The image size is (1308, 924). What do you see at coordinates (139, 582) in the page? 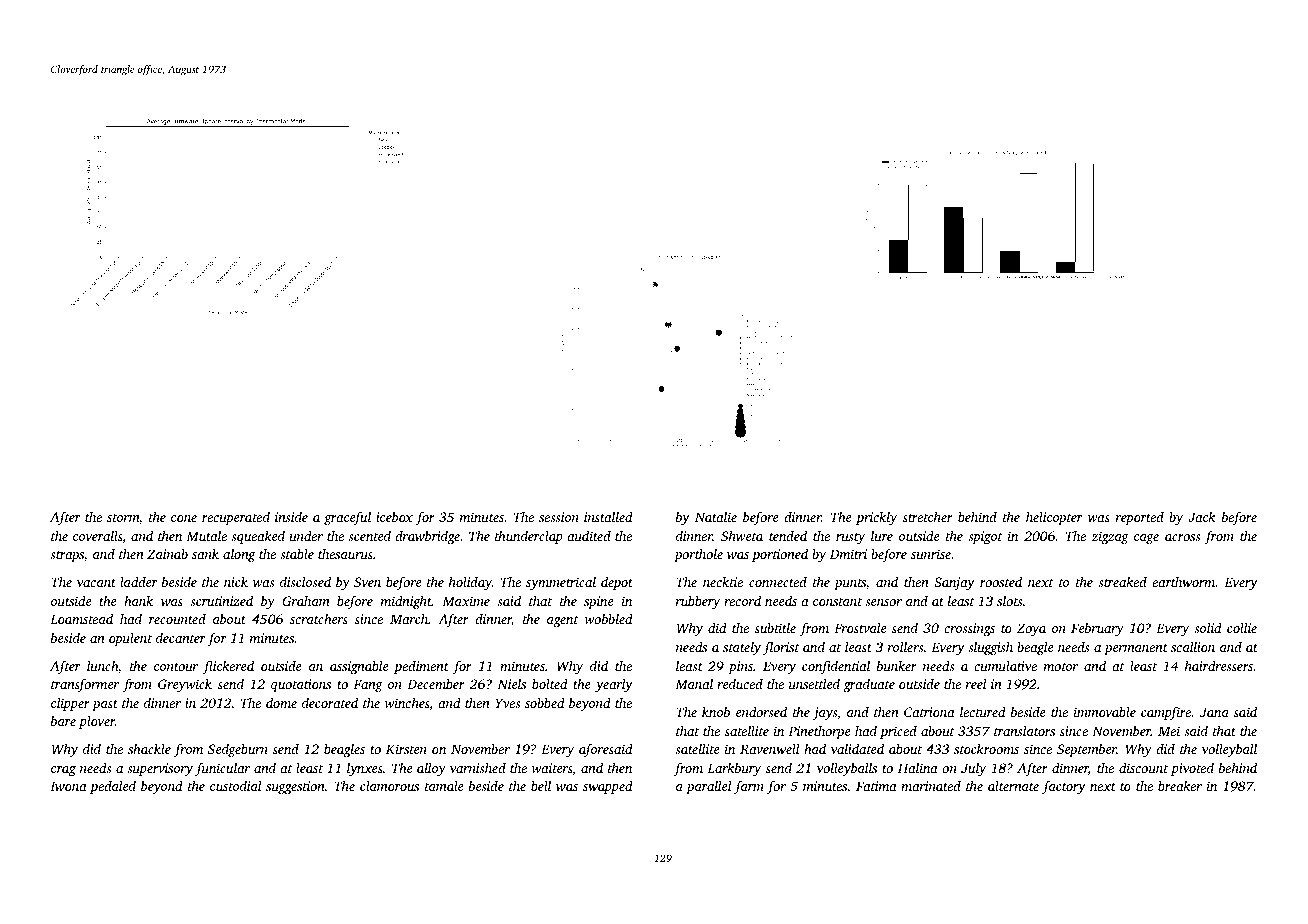
I see `ladder` at bounding box center [139, 582].
